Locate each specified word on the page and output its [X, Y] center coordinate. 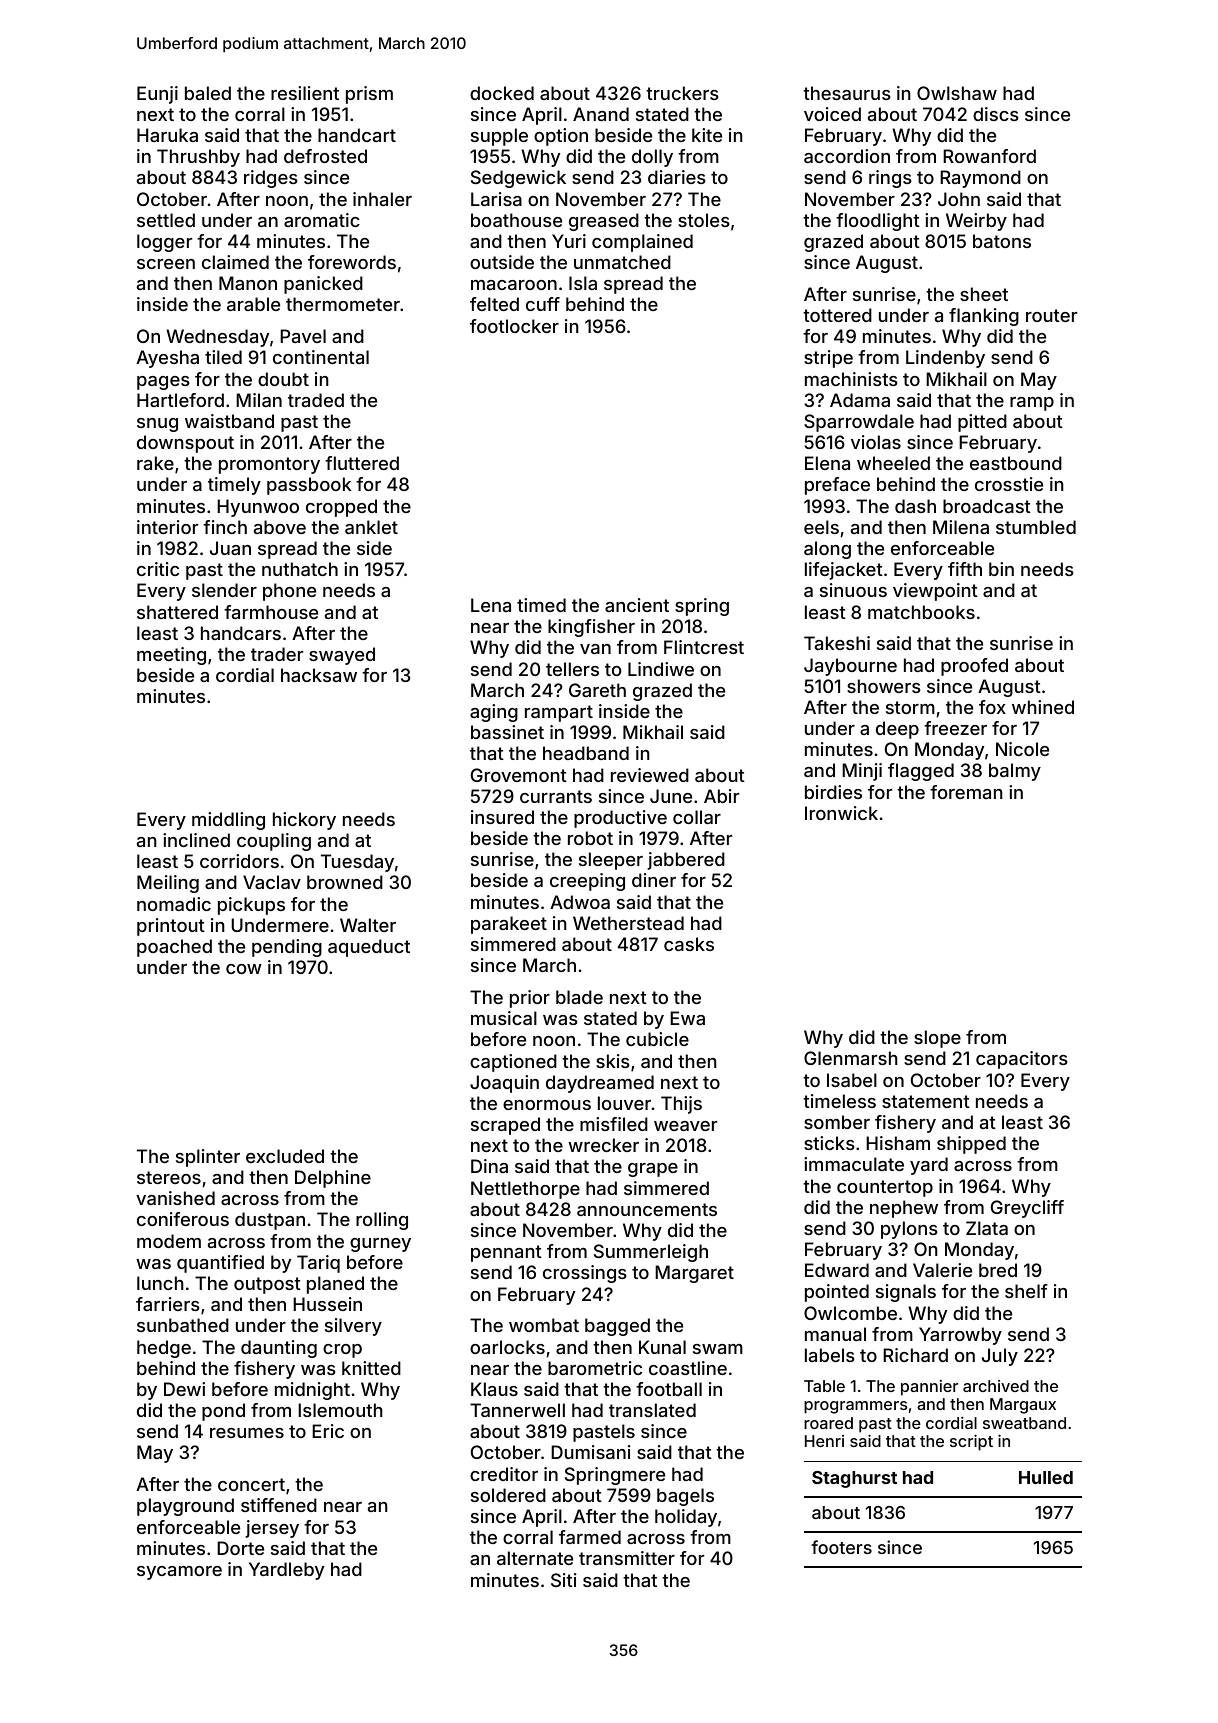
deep [897, 730]
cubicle [657, 1039]
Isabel [852, 1080]
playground [185, 1507]
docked [502, 93]
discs [996, 114]
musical [504, 1018]
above [280, 527]
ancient [637, 605]
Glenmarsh [851, 1058]
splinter [208, 1158]
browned [345, 882]
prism [369, 95]
